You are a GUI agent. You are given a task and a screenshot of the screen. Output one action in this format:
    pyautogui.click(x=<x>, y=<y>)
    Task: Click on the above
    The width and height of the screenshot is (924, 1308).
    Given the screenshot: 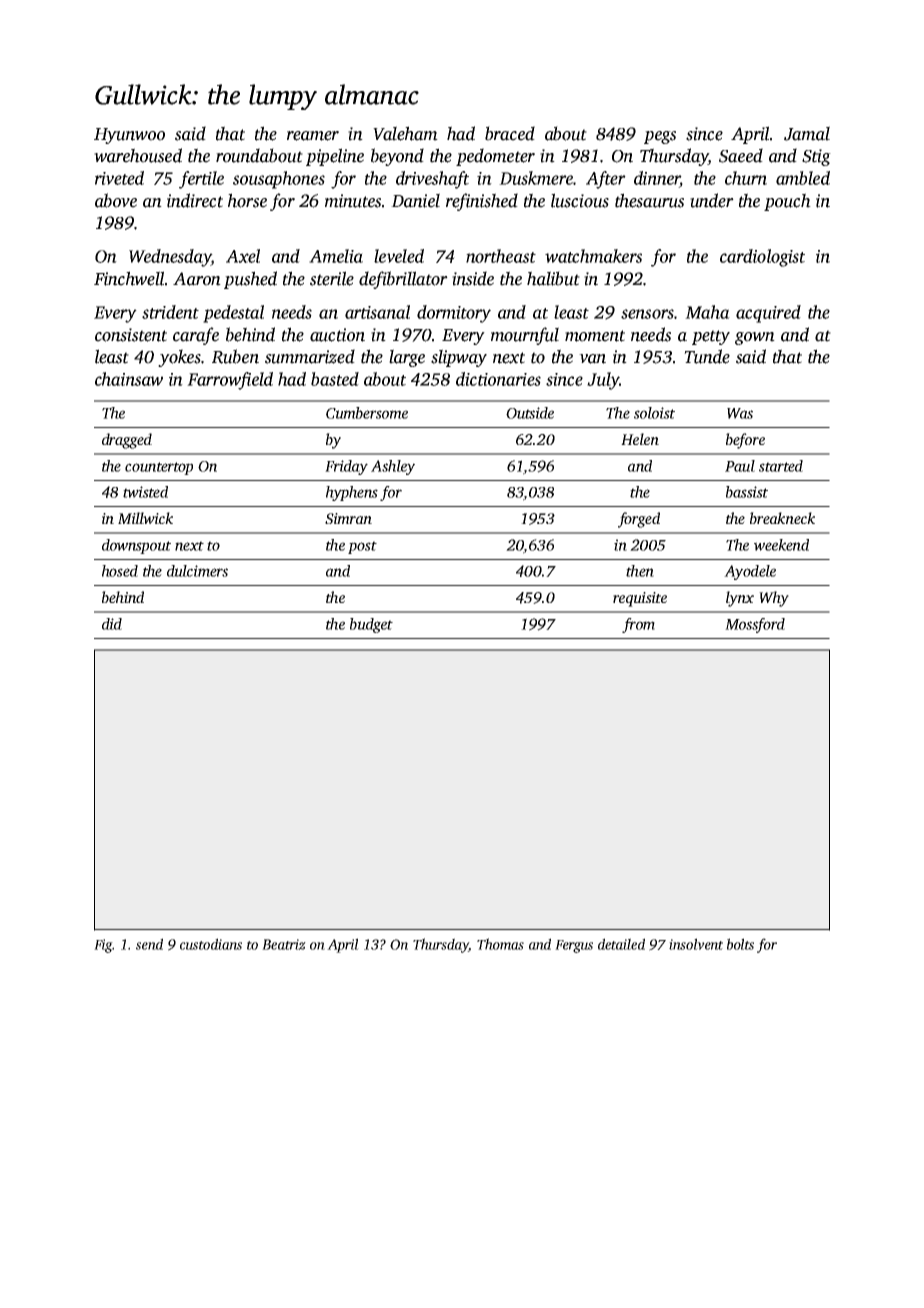 What is the action you would take?
    pyautogui.click(x=116, y=200)
